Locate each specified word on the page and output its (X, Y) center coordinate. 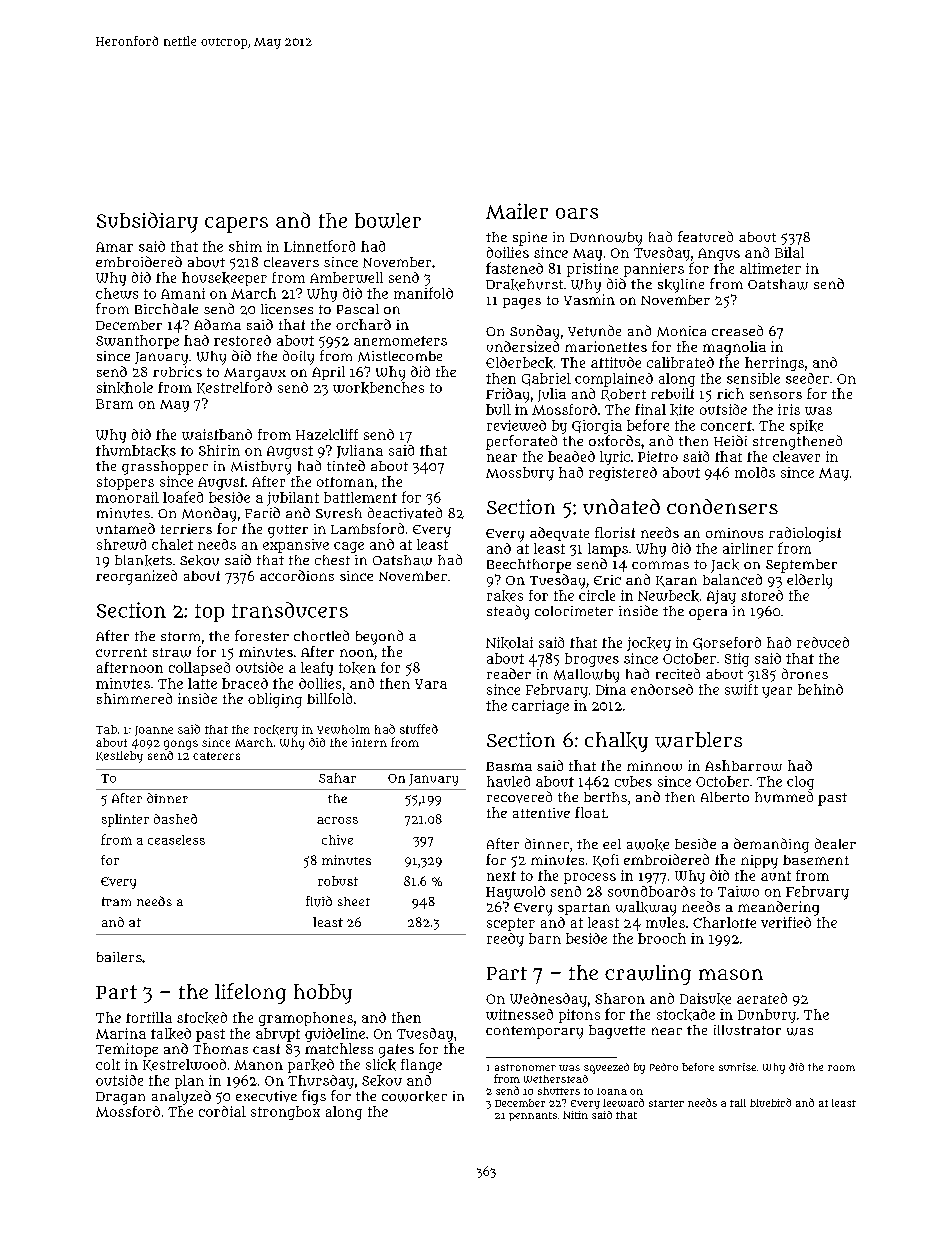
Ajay (721, 597)
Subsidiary (147, 222)
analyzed (181, 1097)
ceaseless (176, 840)
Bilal (789, 252)
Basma (509, 766)
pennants (533, 1116)
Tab (106, 729)
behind (820, 689)
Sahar (337, 778)
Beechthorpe (529, 566)
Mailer (517, 211)
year (777, 692)
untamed (125, 528)
